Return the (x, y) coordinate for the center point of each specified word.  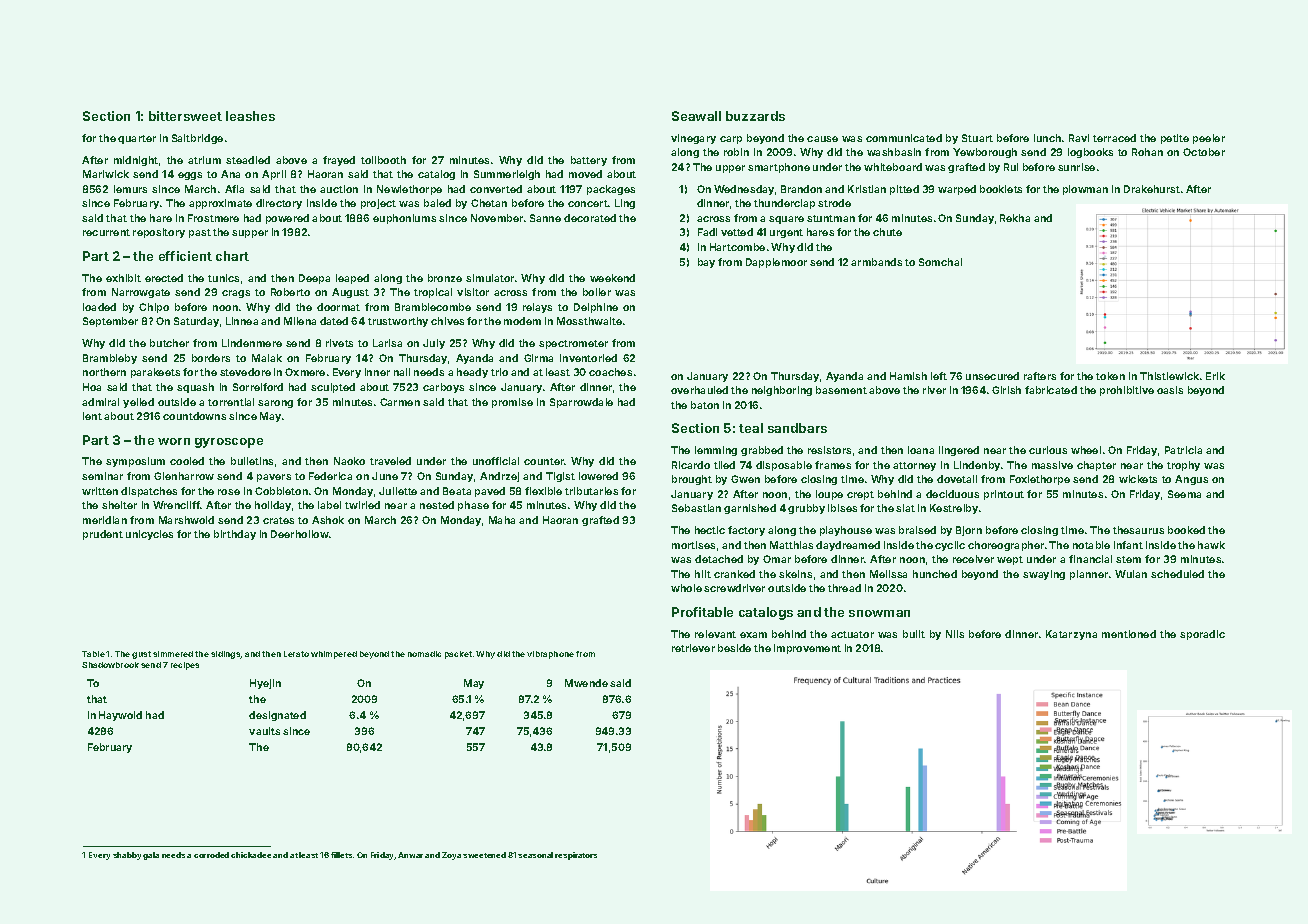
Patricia (1183, 450)
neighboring (782, 391)
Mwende (586, 683)
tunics (223, 278)
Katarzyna (1071, 635)
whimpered (334, 655)
